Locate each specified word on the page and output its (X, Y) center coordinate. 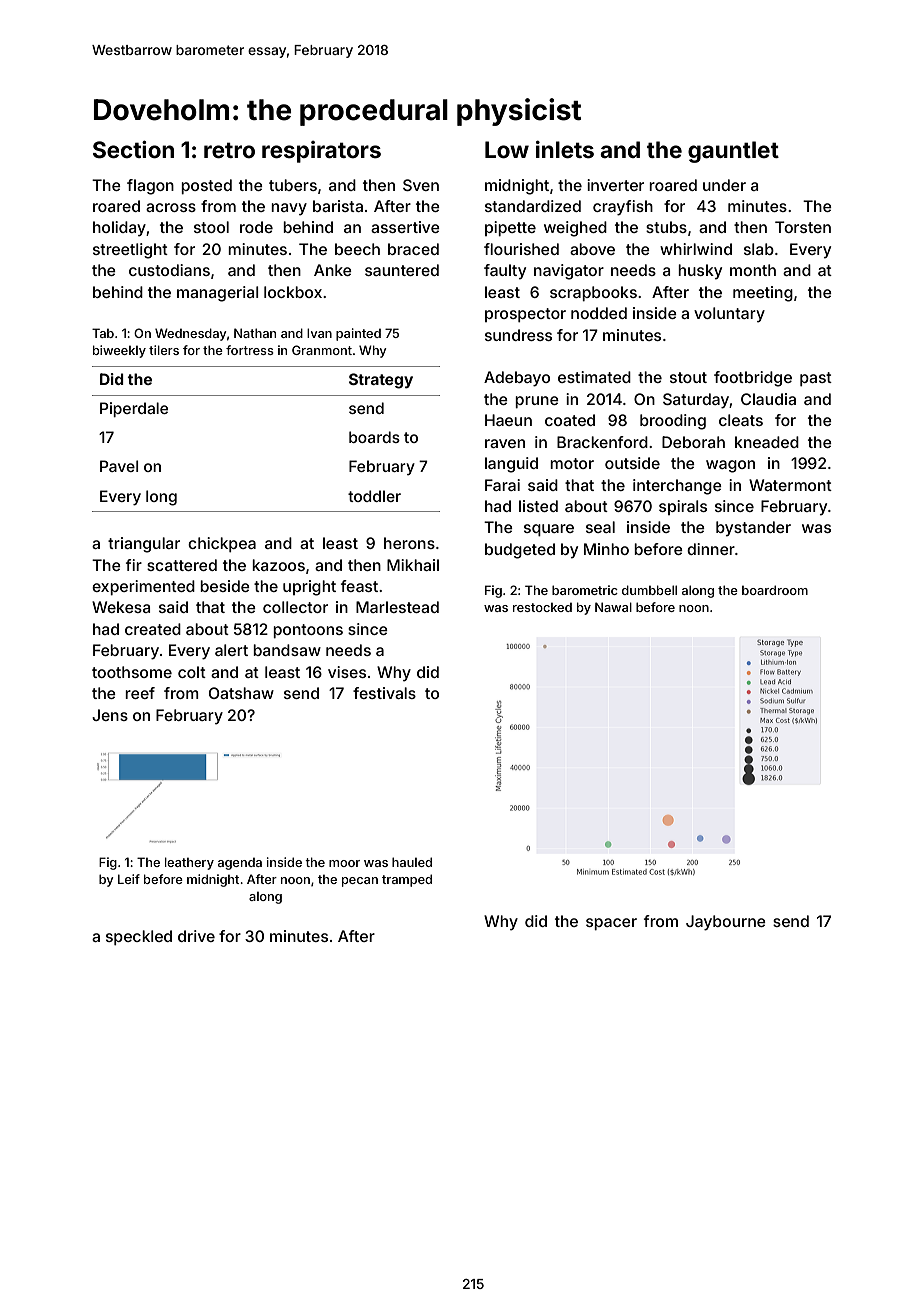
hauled (412, 862)
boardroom (775, 590)
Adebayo (517, 379)
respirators (321, 152)
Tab (103, 333)
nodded (599, 313)
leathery (189, 863)
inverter (615, 185)
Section (133, 149)
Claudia (768, 399)
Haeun (508, 420)
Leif (129, 879)
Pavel (119, 466)
